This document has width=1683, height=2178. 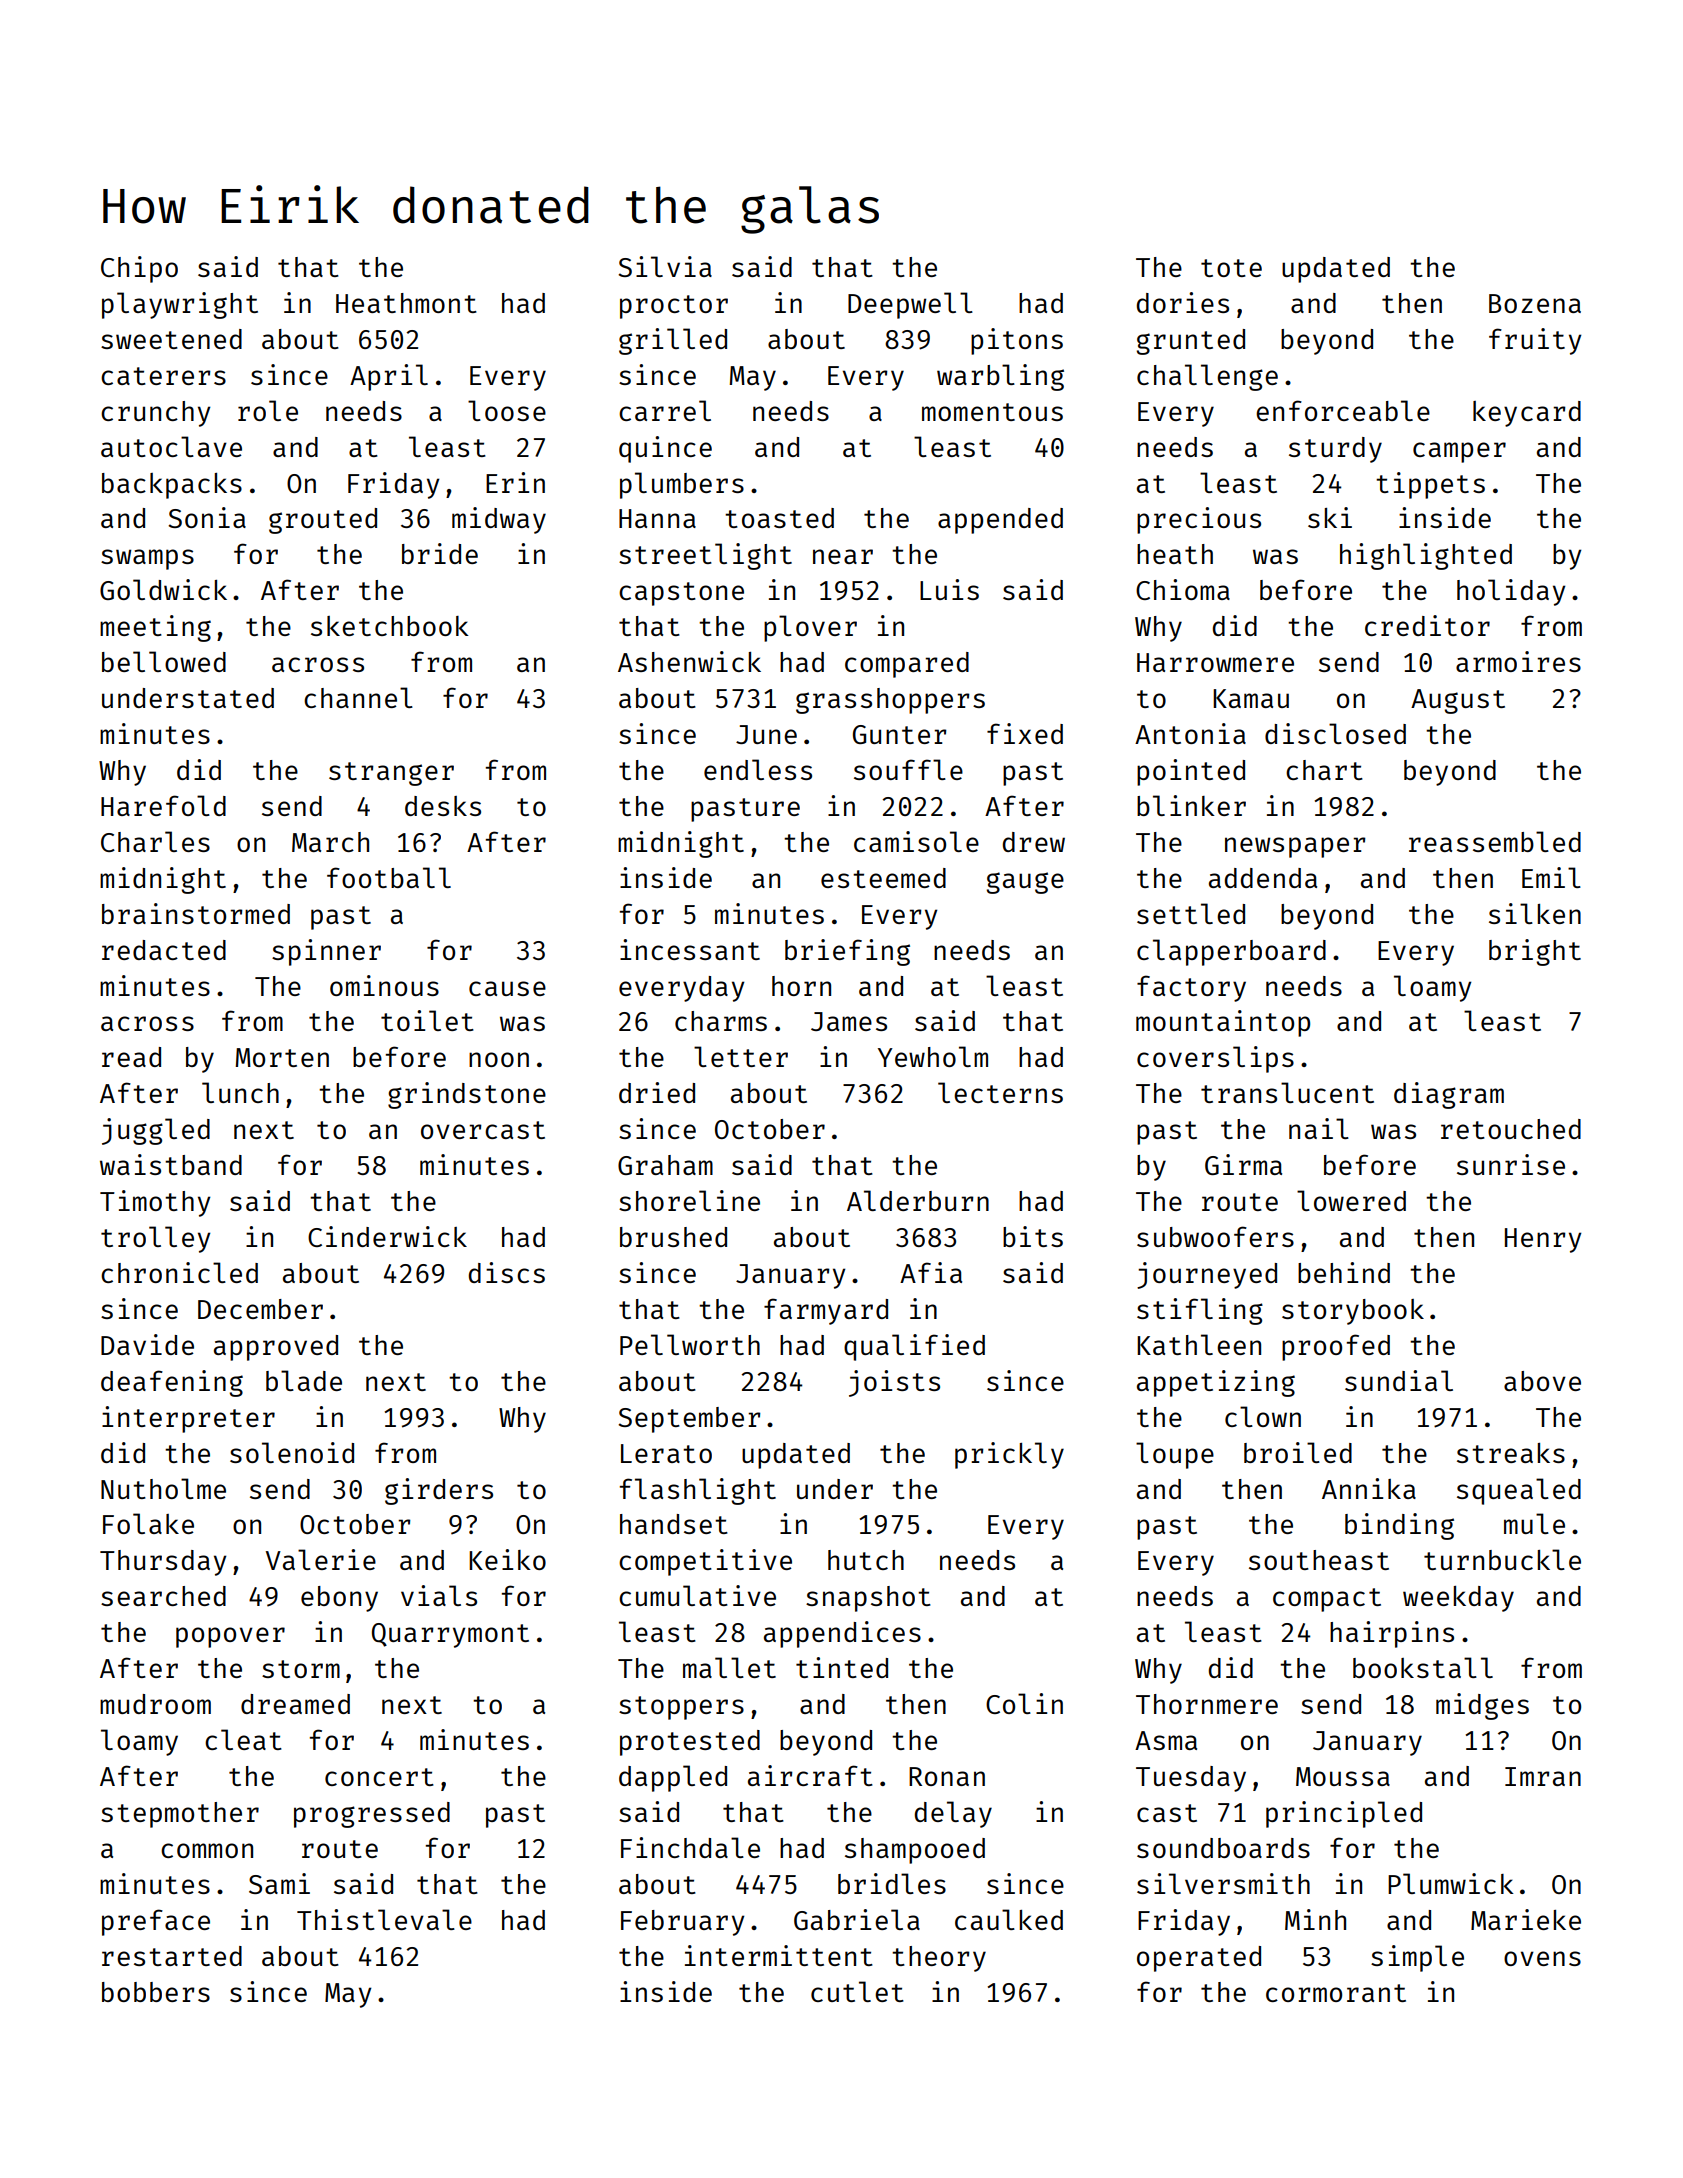 What do you see at coordinates (931, 1272) in the document?
I see `Afia` at bounding box center [931, 1272].
